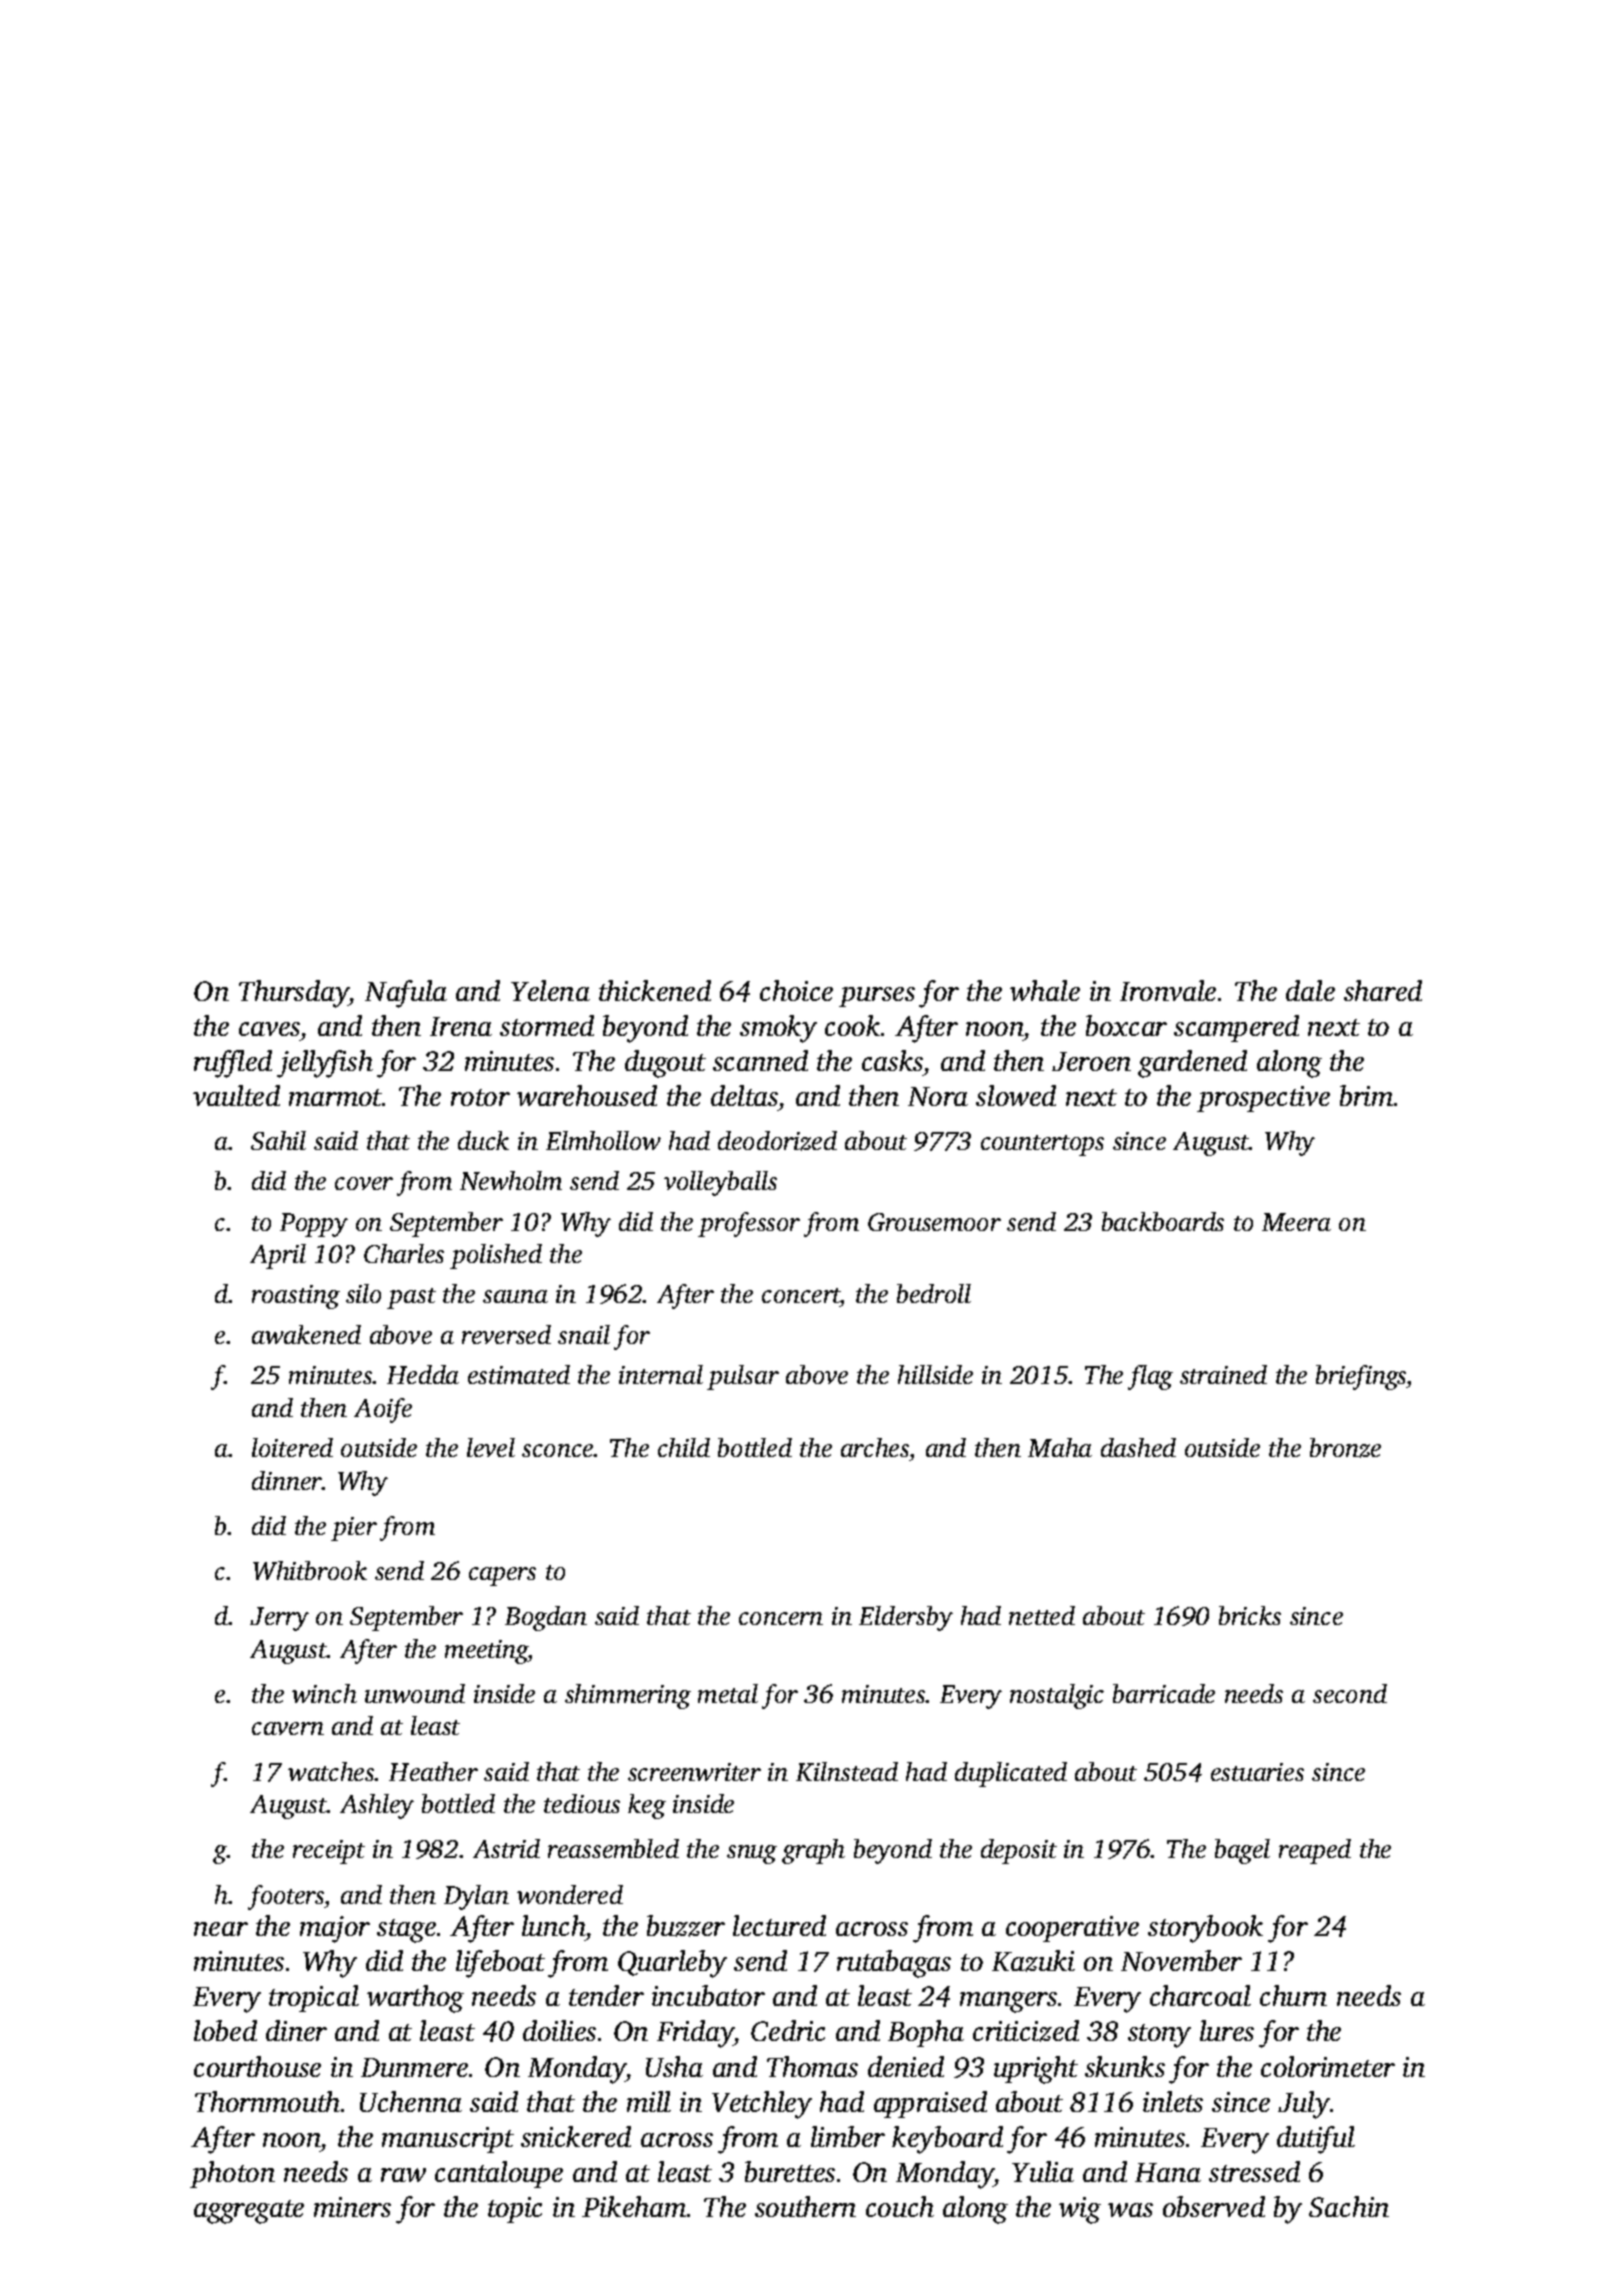 The image size is (1620, 2292). Describe the element at coordinates (279, 1619) in the screenshot. I see `Jerry` at that location.
